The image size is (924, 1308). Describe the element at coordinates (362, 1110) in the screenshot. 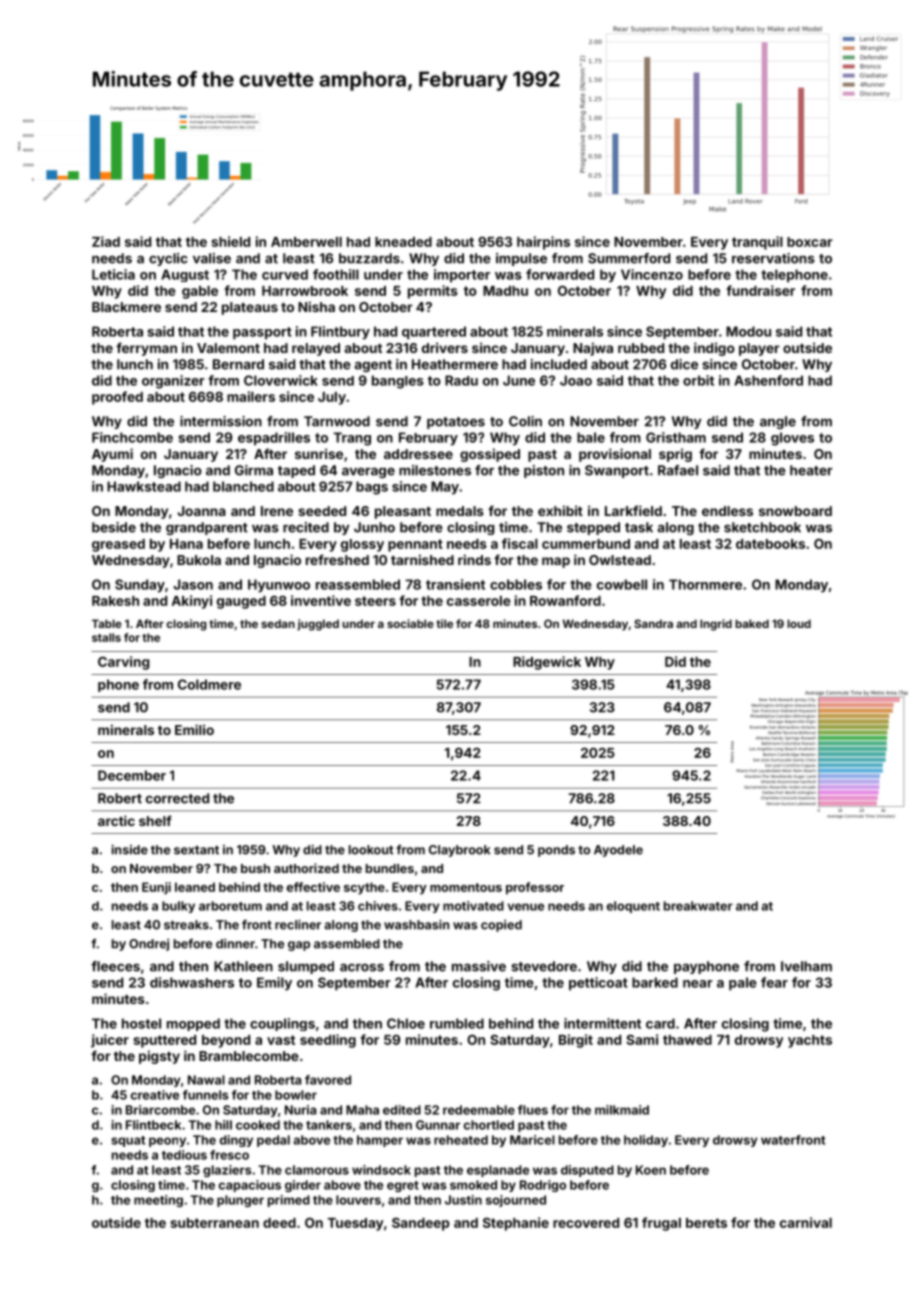

I see `Maha` at that location.
